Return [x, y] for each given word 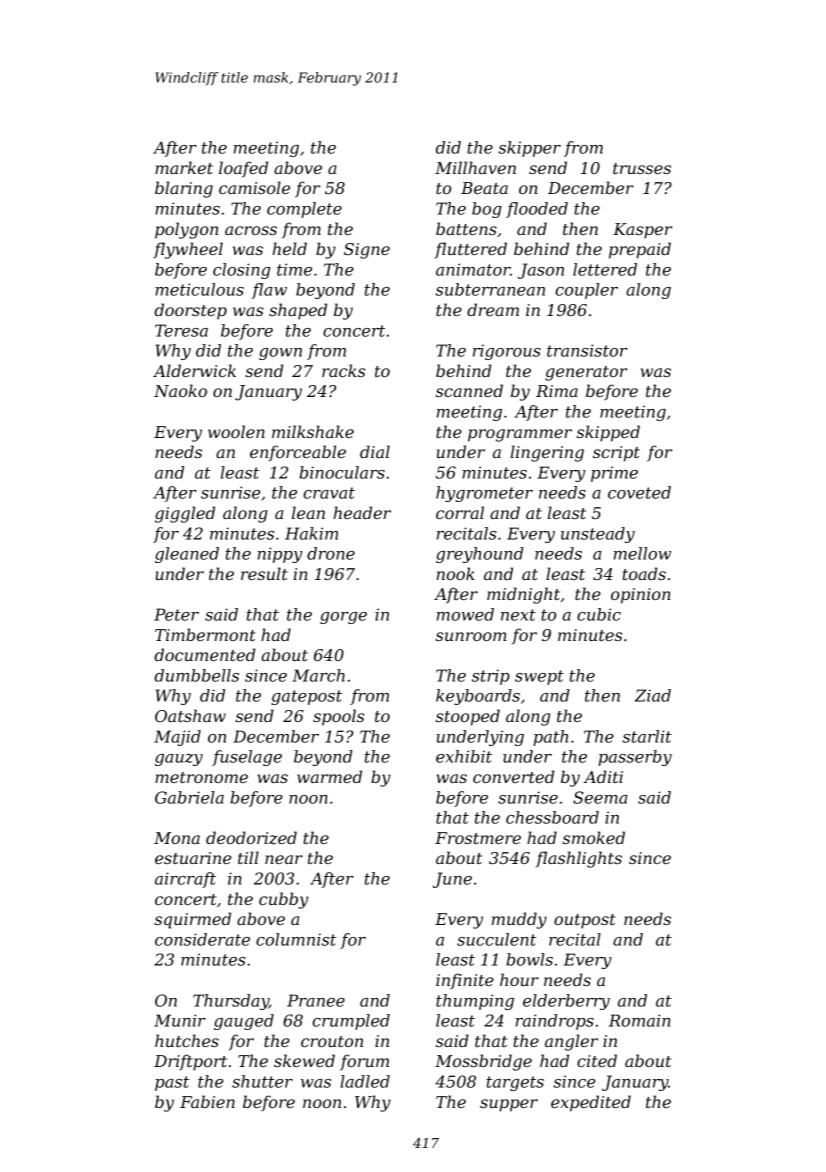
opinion [641, 596]
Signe [367, 251]
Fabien [207, 1101]
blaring [184, 189]
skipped [608, 433]
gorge [343, 618]
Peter [176, 614]
